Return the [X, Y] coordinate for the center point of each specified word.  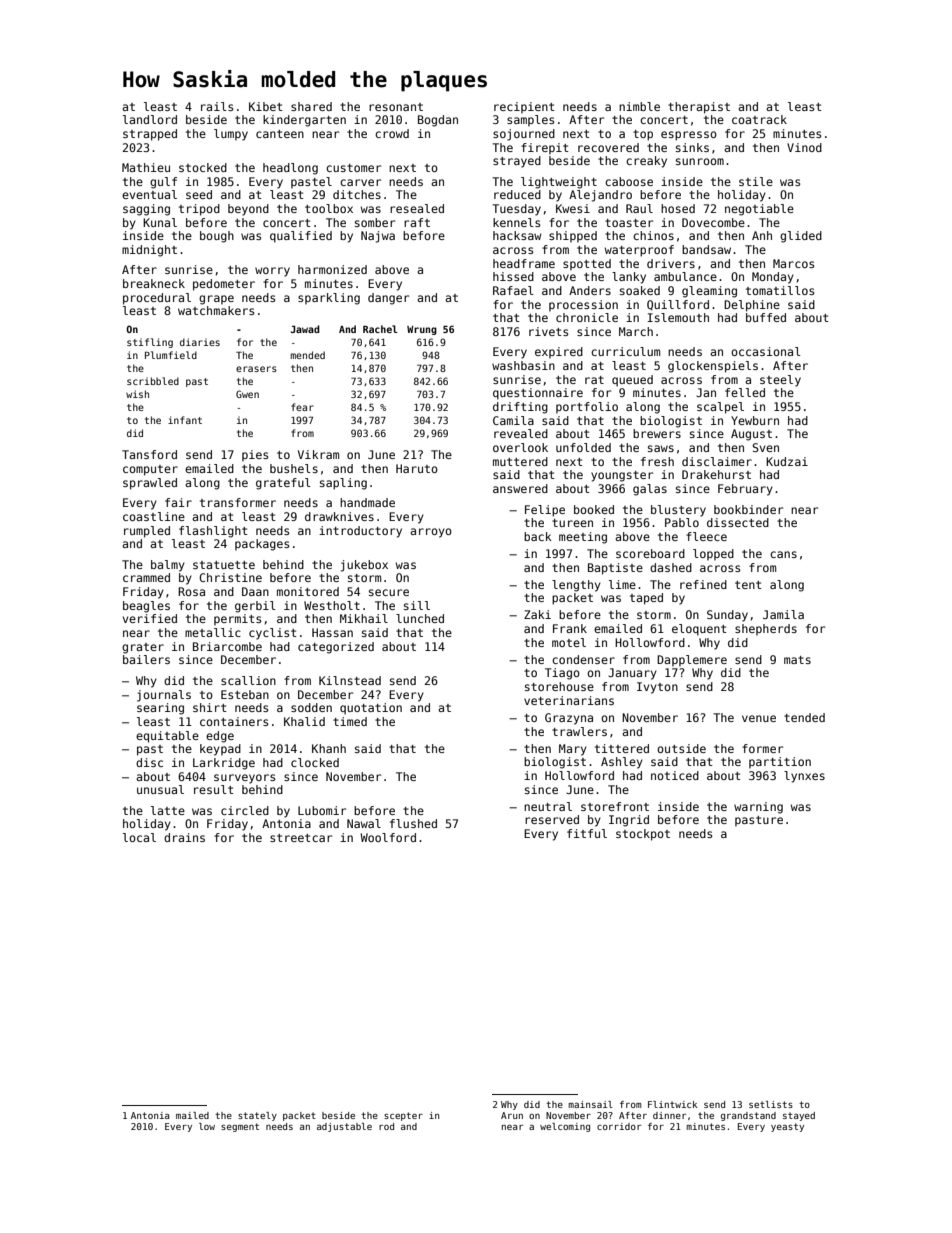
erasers [256, 369]
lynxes [804, 777]
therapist [699, 108]
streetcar [301, 838]
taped [646, 599]
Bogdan [438, 121]
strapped [150, 135]
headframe [524, 263]
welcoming [565, 1127]
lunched [420, 618]
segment [240, 1127]
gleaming [709, 292]
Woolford [388, 837]
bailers [146, 659]
